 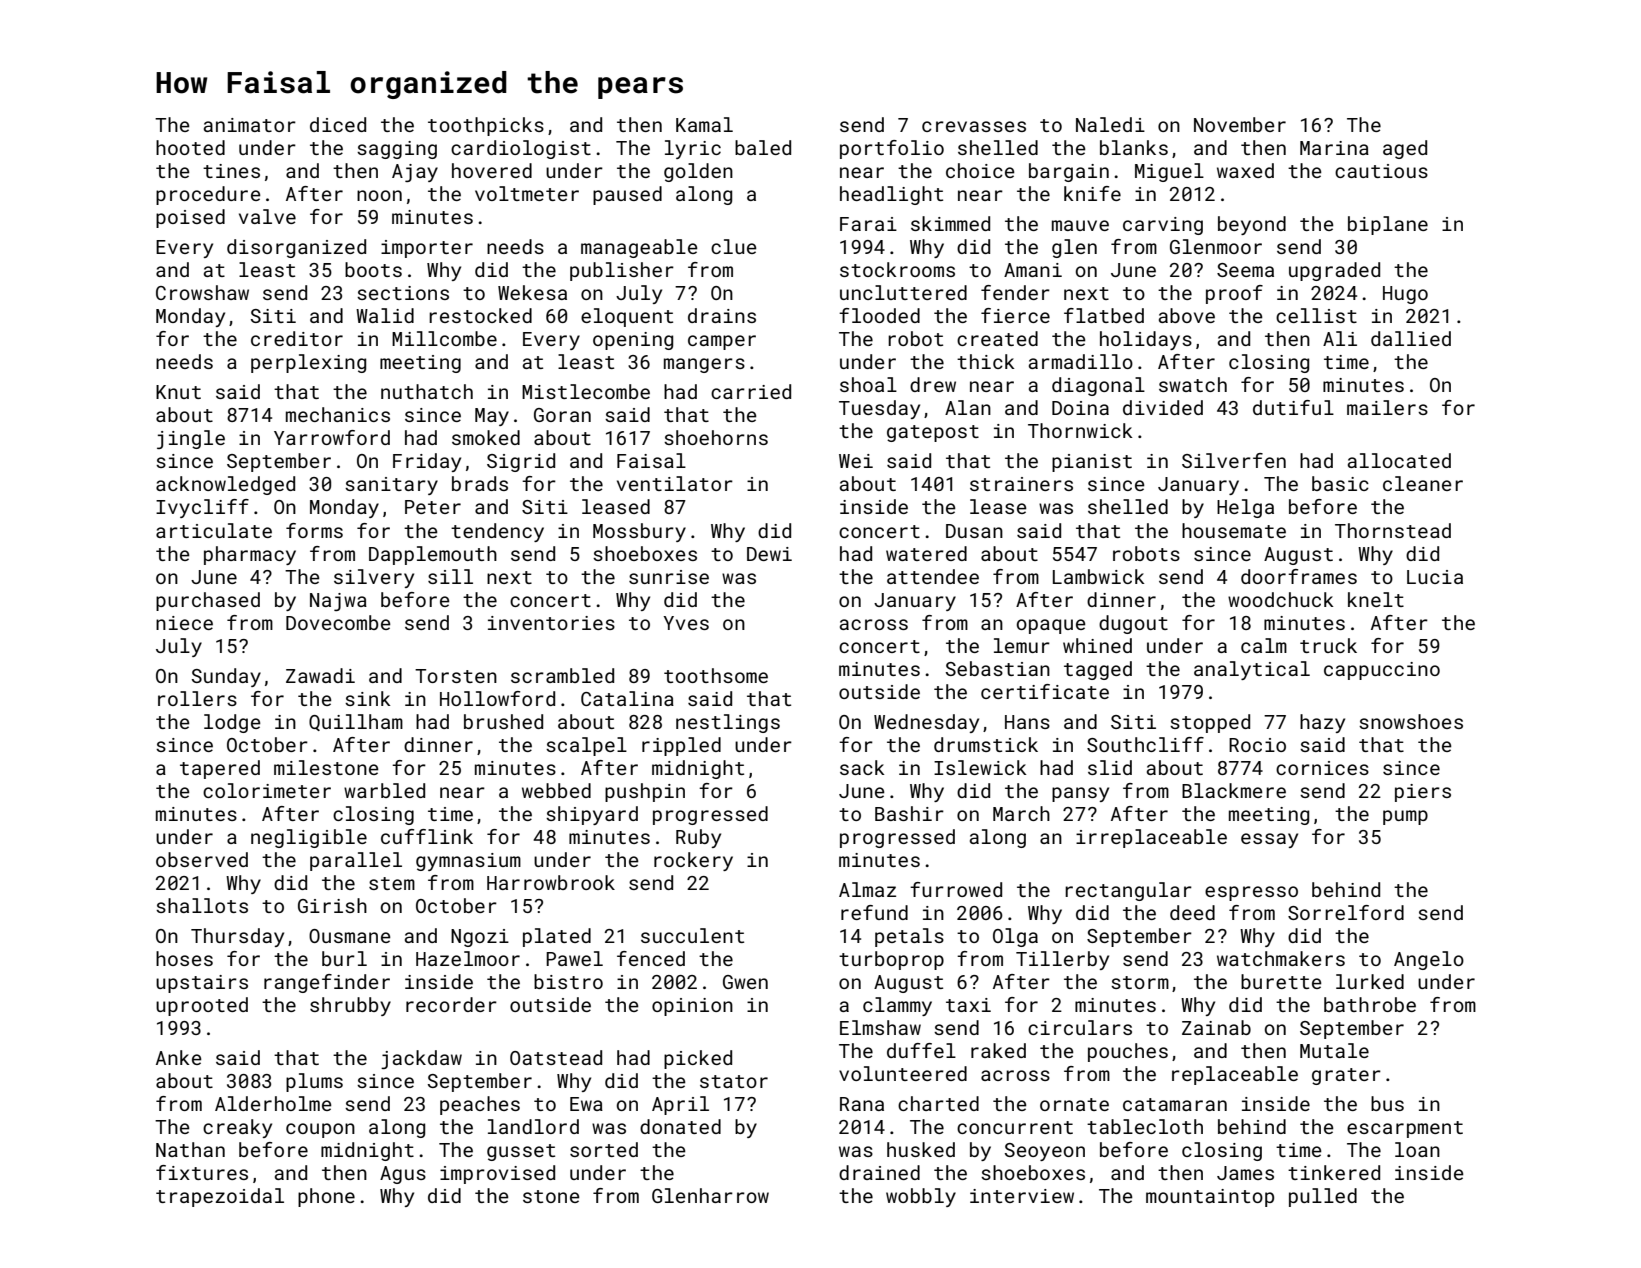 What do you see at coordinates (681, 746) in the screenshot?
I see `rippled` at bounding box center [681, 746].
